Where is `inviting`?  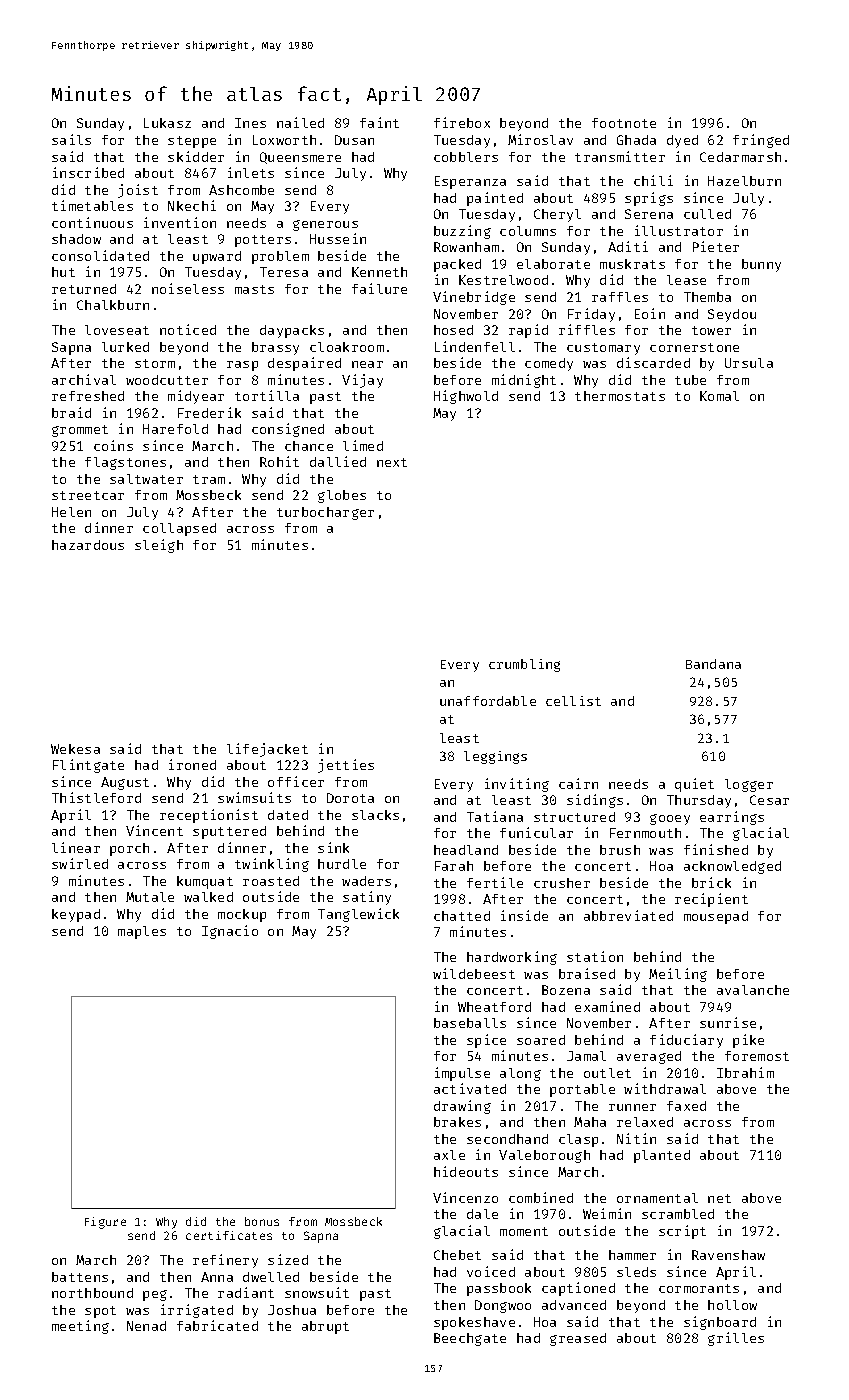 inviting is located at coordinates (517, 785).
